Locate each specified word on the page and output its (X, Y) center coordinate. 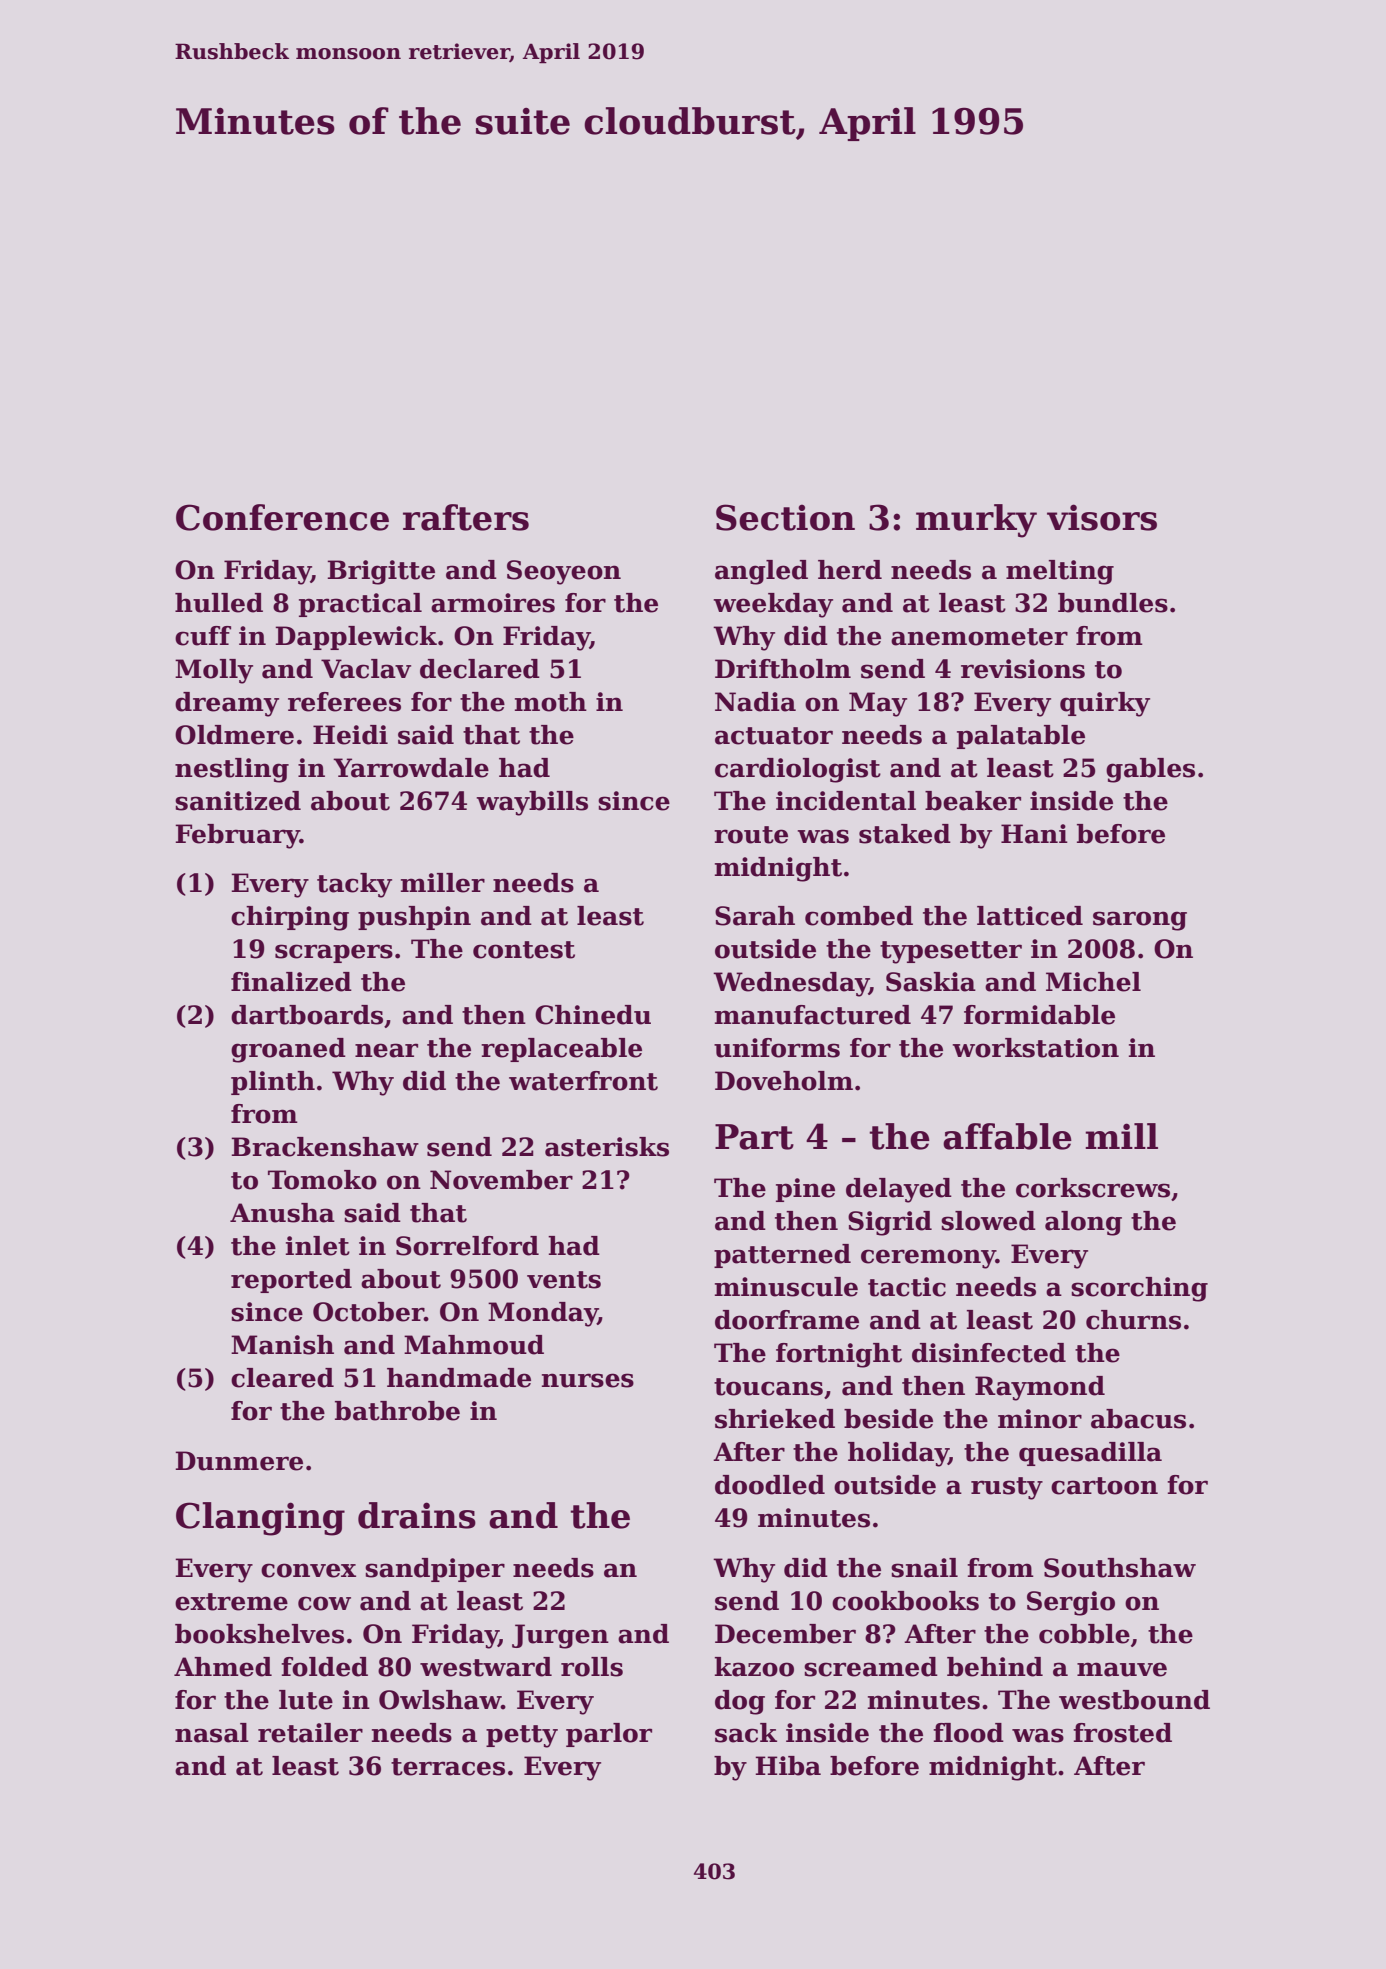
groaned (288, 1050)
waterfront (583, 1081)
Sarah (755, 916)
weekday (773, 605)
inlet (318, 1246)
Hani (1034, 834)
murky (976, 521)
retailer (310, 1733)
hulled (219, 603)
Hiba (788, 1766)
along (1083, 1223)
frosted (1122, 1733)
